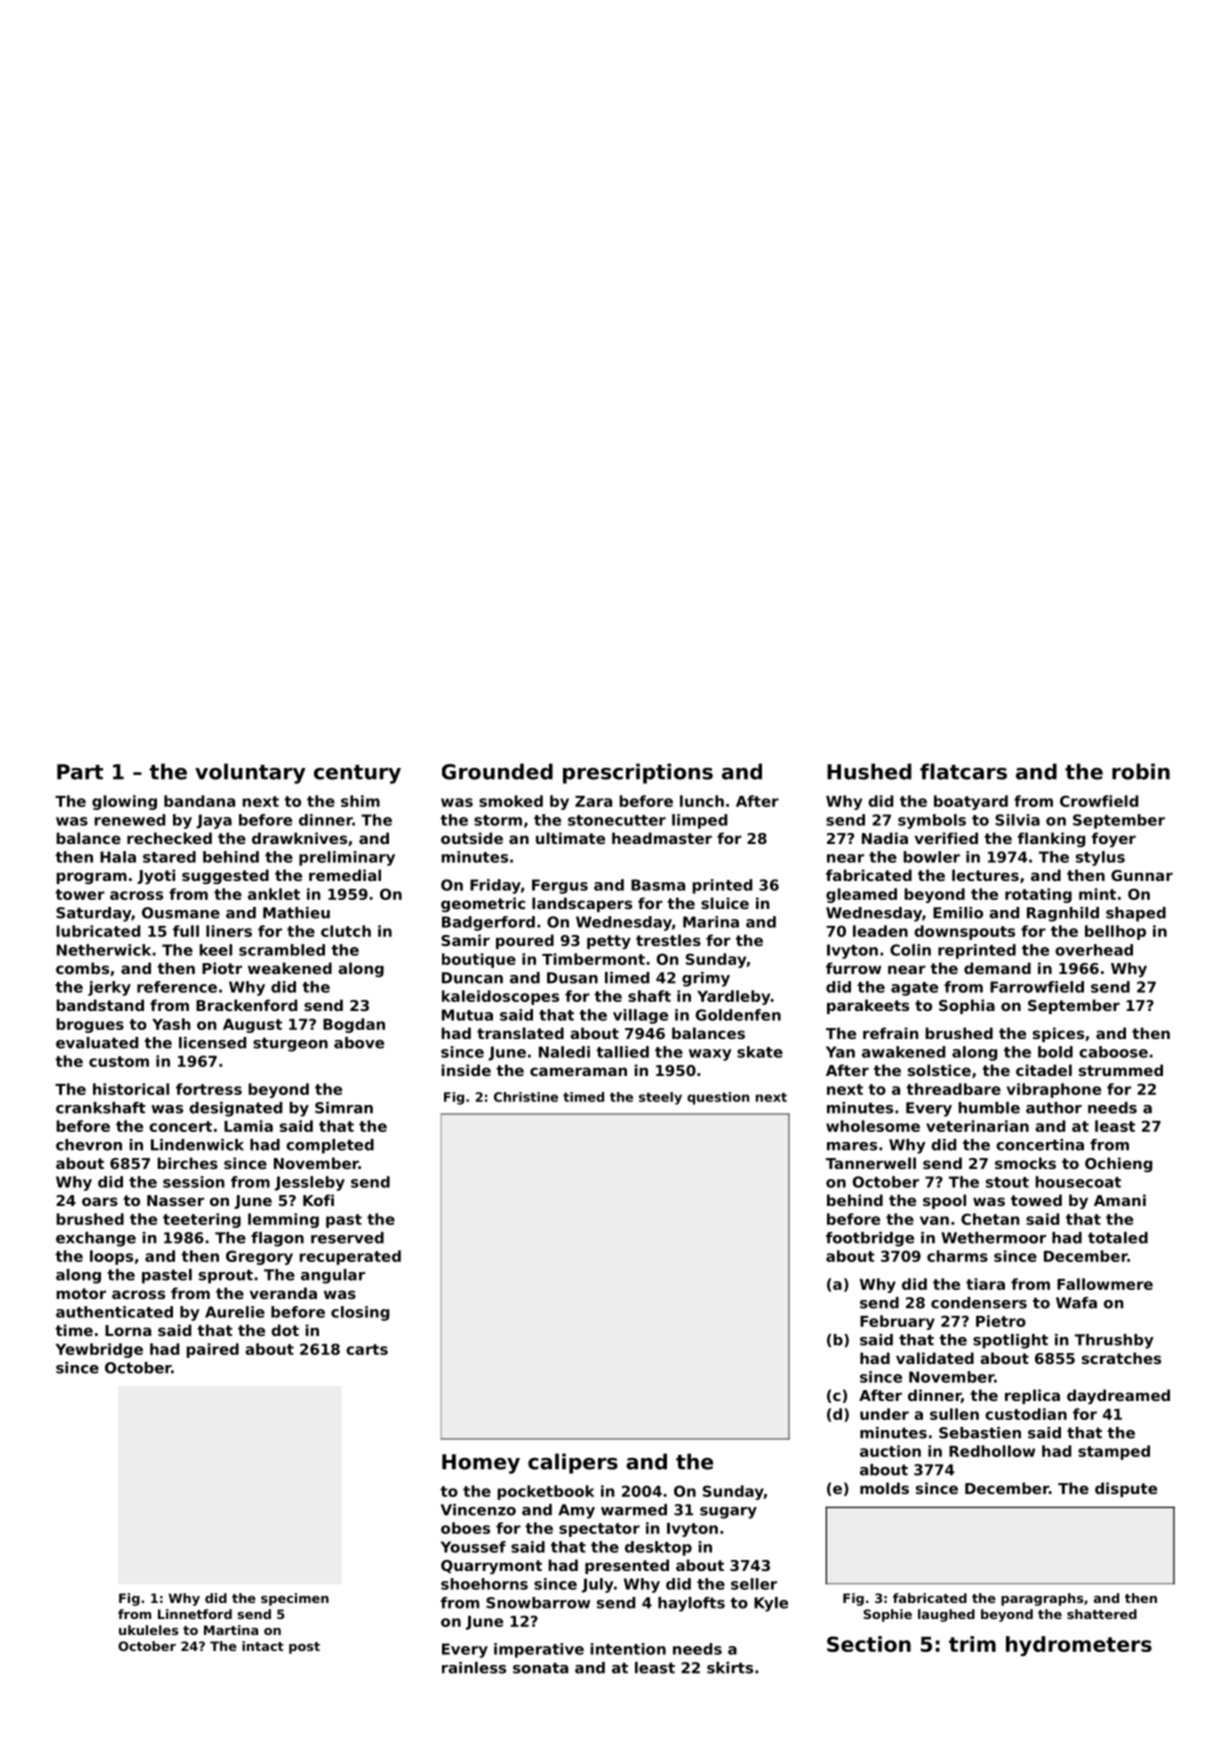 This screenshot has height=1739, width=1230. I want to click on footbridge, so click(870, 1239).
